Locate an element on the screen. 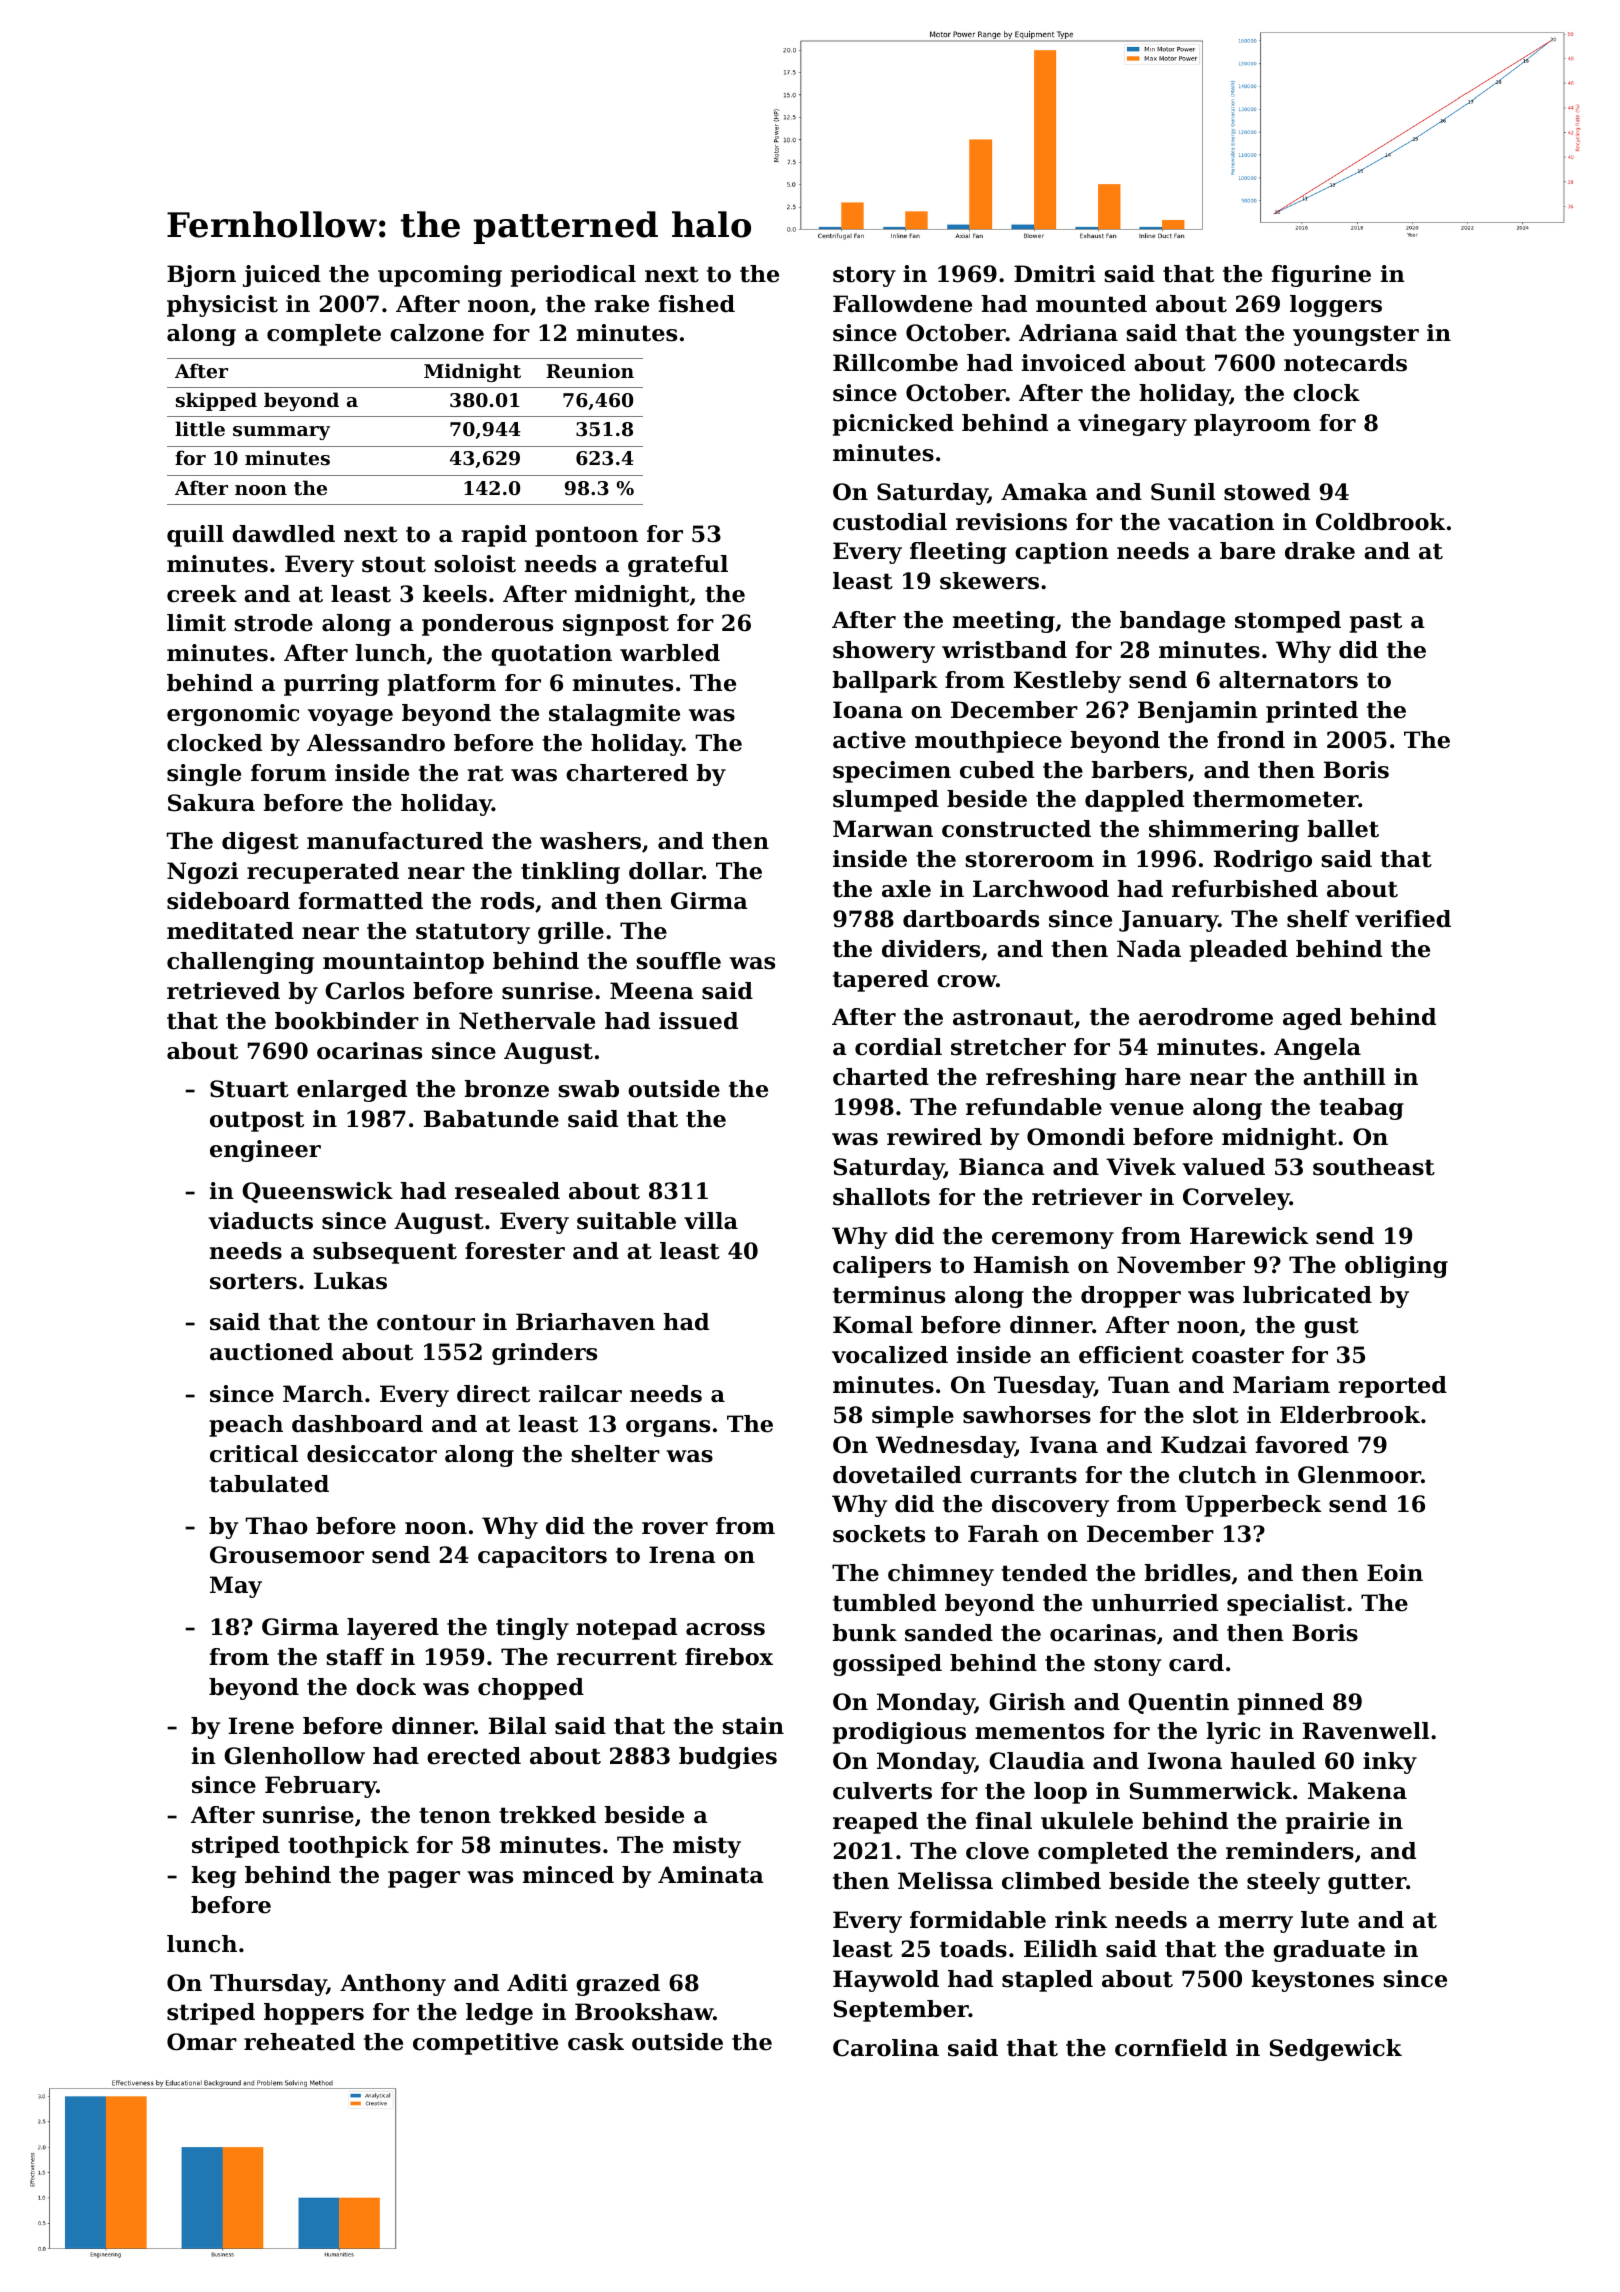 This screenshot has width=1620, height=2292. picnicked is located at coordinates (893, 425).
